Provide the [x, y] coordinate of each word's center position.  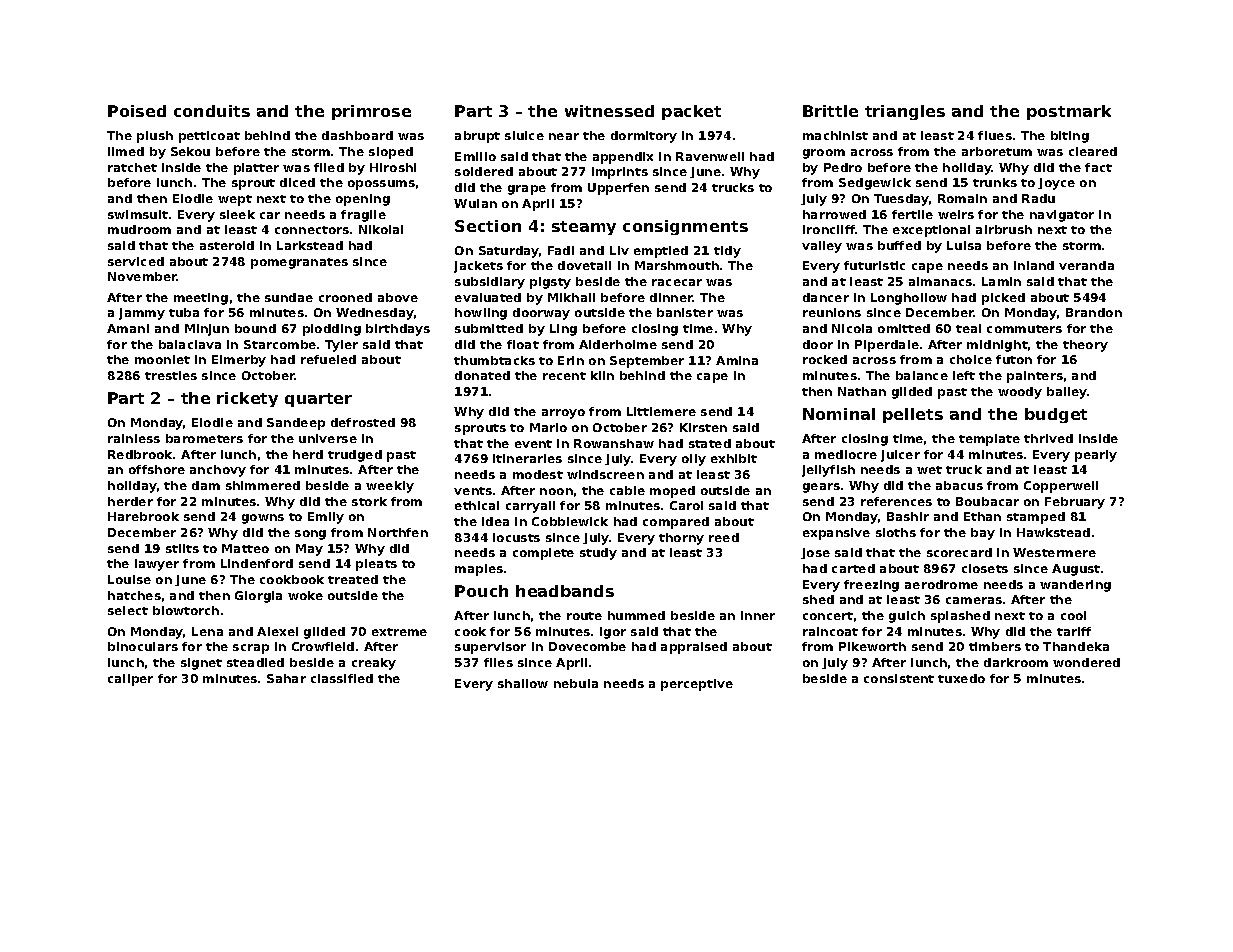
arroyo [563, 414]
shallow [523, 683]
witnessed [609, 111]
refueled [328, 359]
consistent [899, 678]
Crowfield [323, 646]
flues [995, 135]
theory [1085, 346]
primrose [371, 112]
